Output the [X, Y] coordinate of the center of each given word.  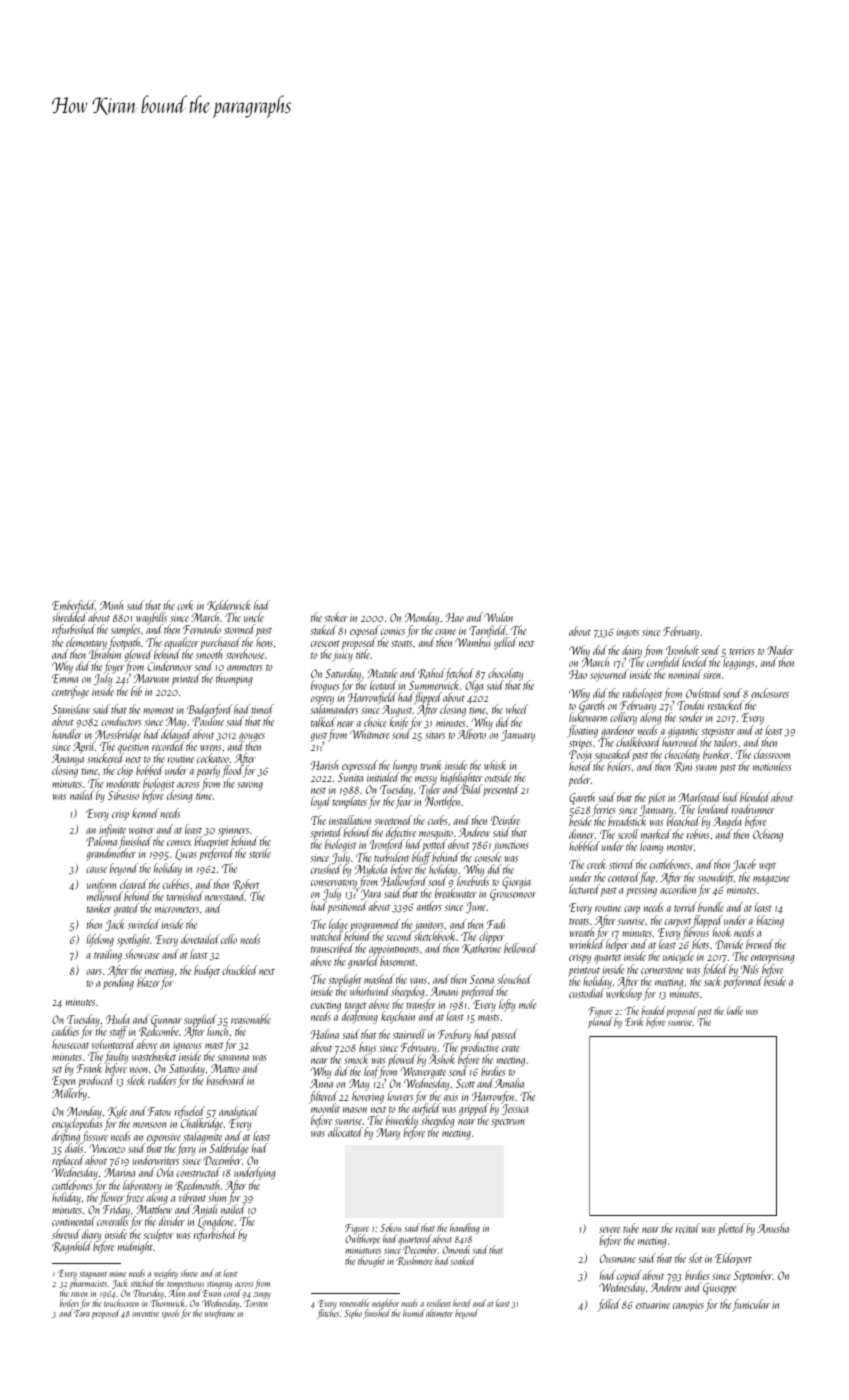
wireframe [220, 1314]
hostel [462, 1303]
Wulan [498, 617]
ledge [338, 925]
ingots [628, 633]
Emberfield [73, 606]
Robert [246, 884]
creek [596, 864]
